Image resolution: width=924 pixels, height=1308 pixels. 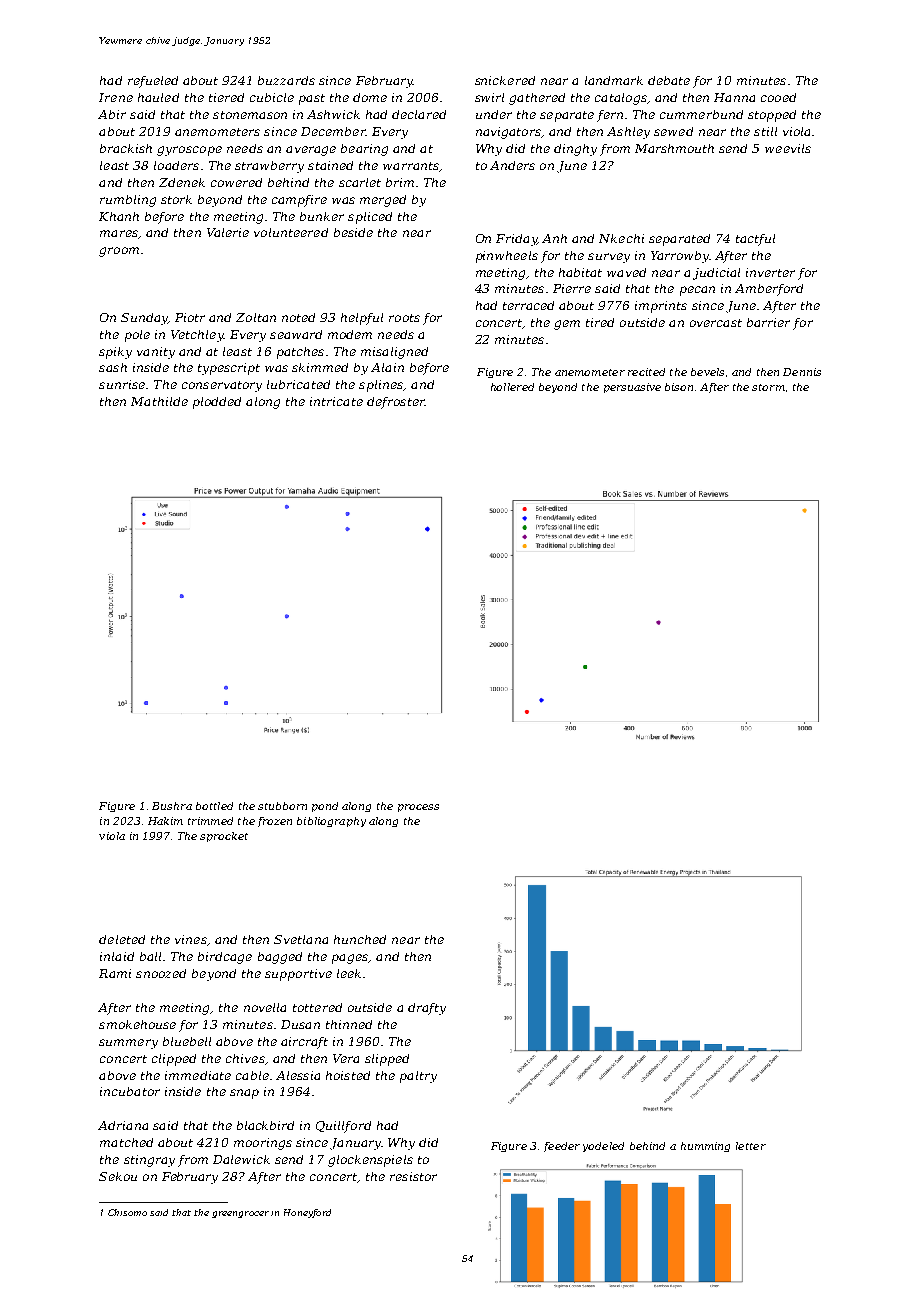 I want to click on groom, so click(x=119, y=252).
